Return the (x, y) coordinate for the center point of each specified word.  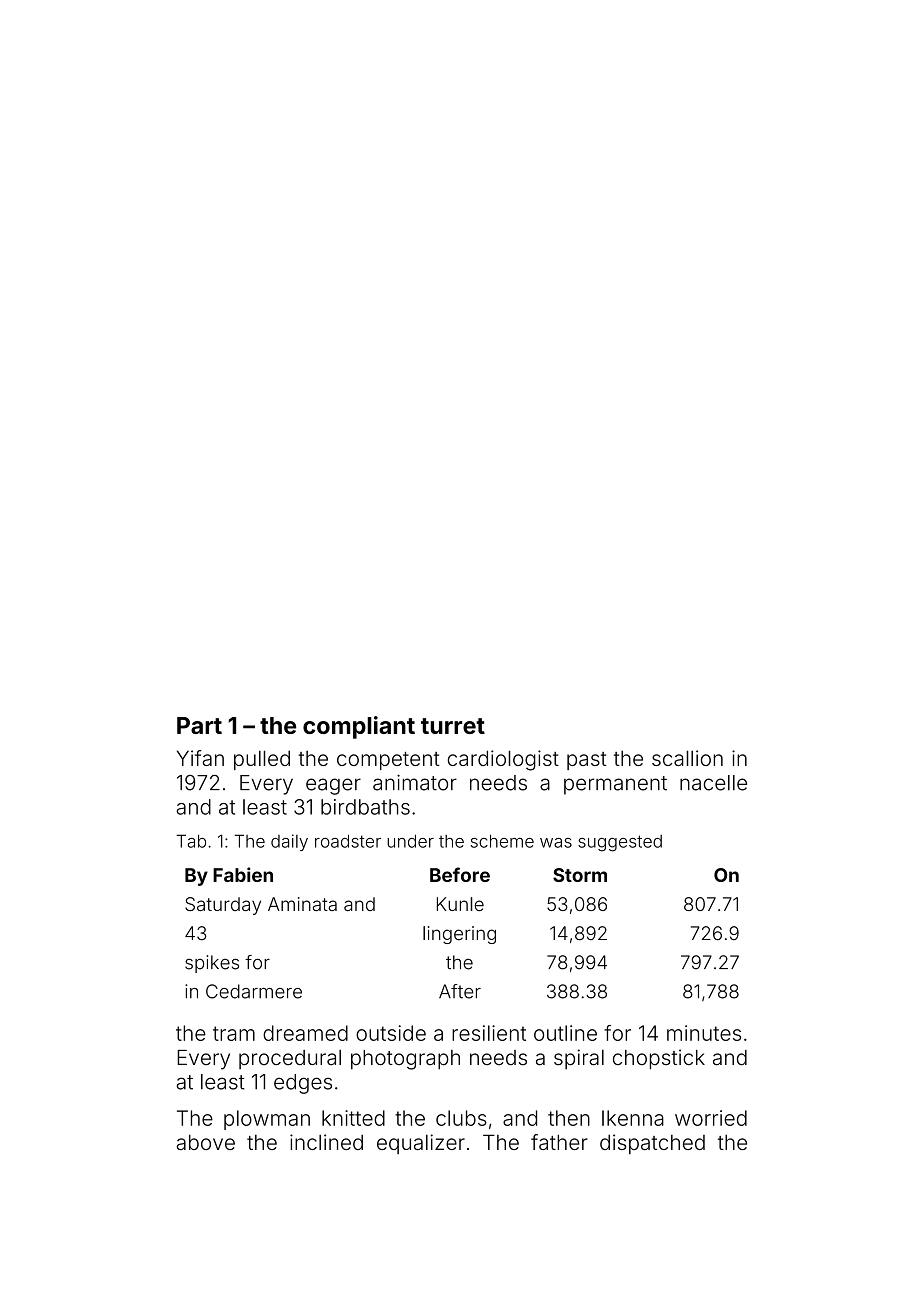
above (206, 1142)
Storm (580, 875)
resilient (489, 1033)
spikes (212, 964)
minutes (704, 1033)
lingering (459, 935)
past (587, 761)
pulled (262, 760)
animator (415, 783)
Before (460, 874)
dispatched (652, 1144)
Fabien (243, 874)
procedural (290, 1059)
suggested (620, 843)
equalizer (421, 1144)
